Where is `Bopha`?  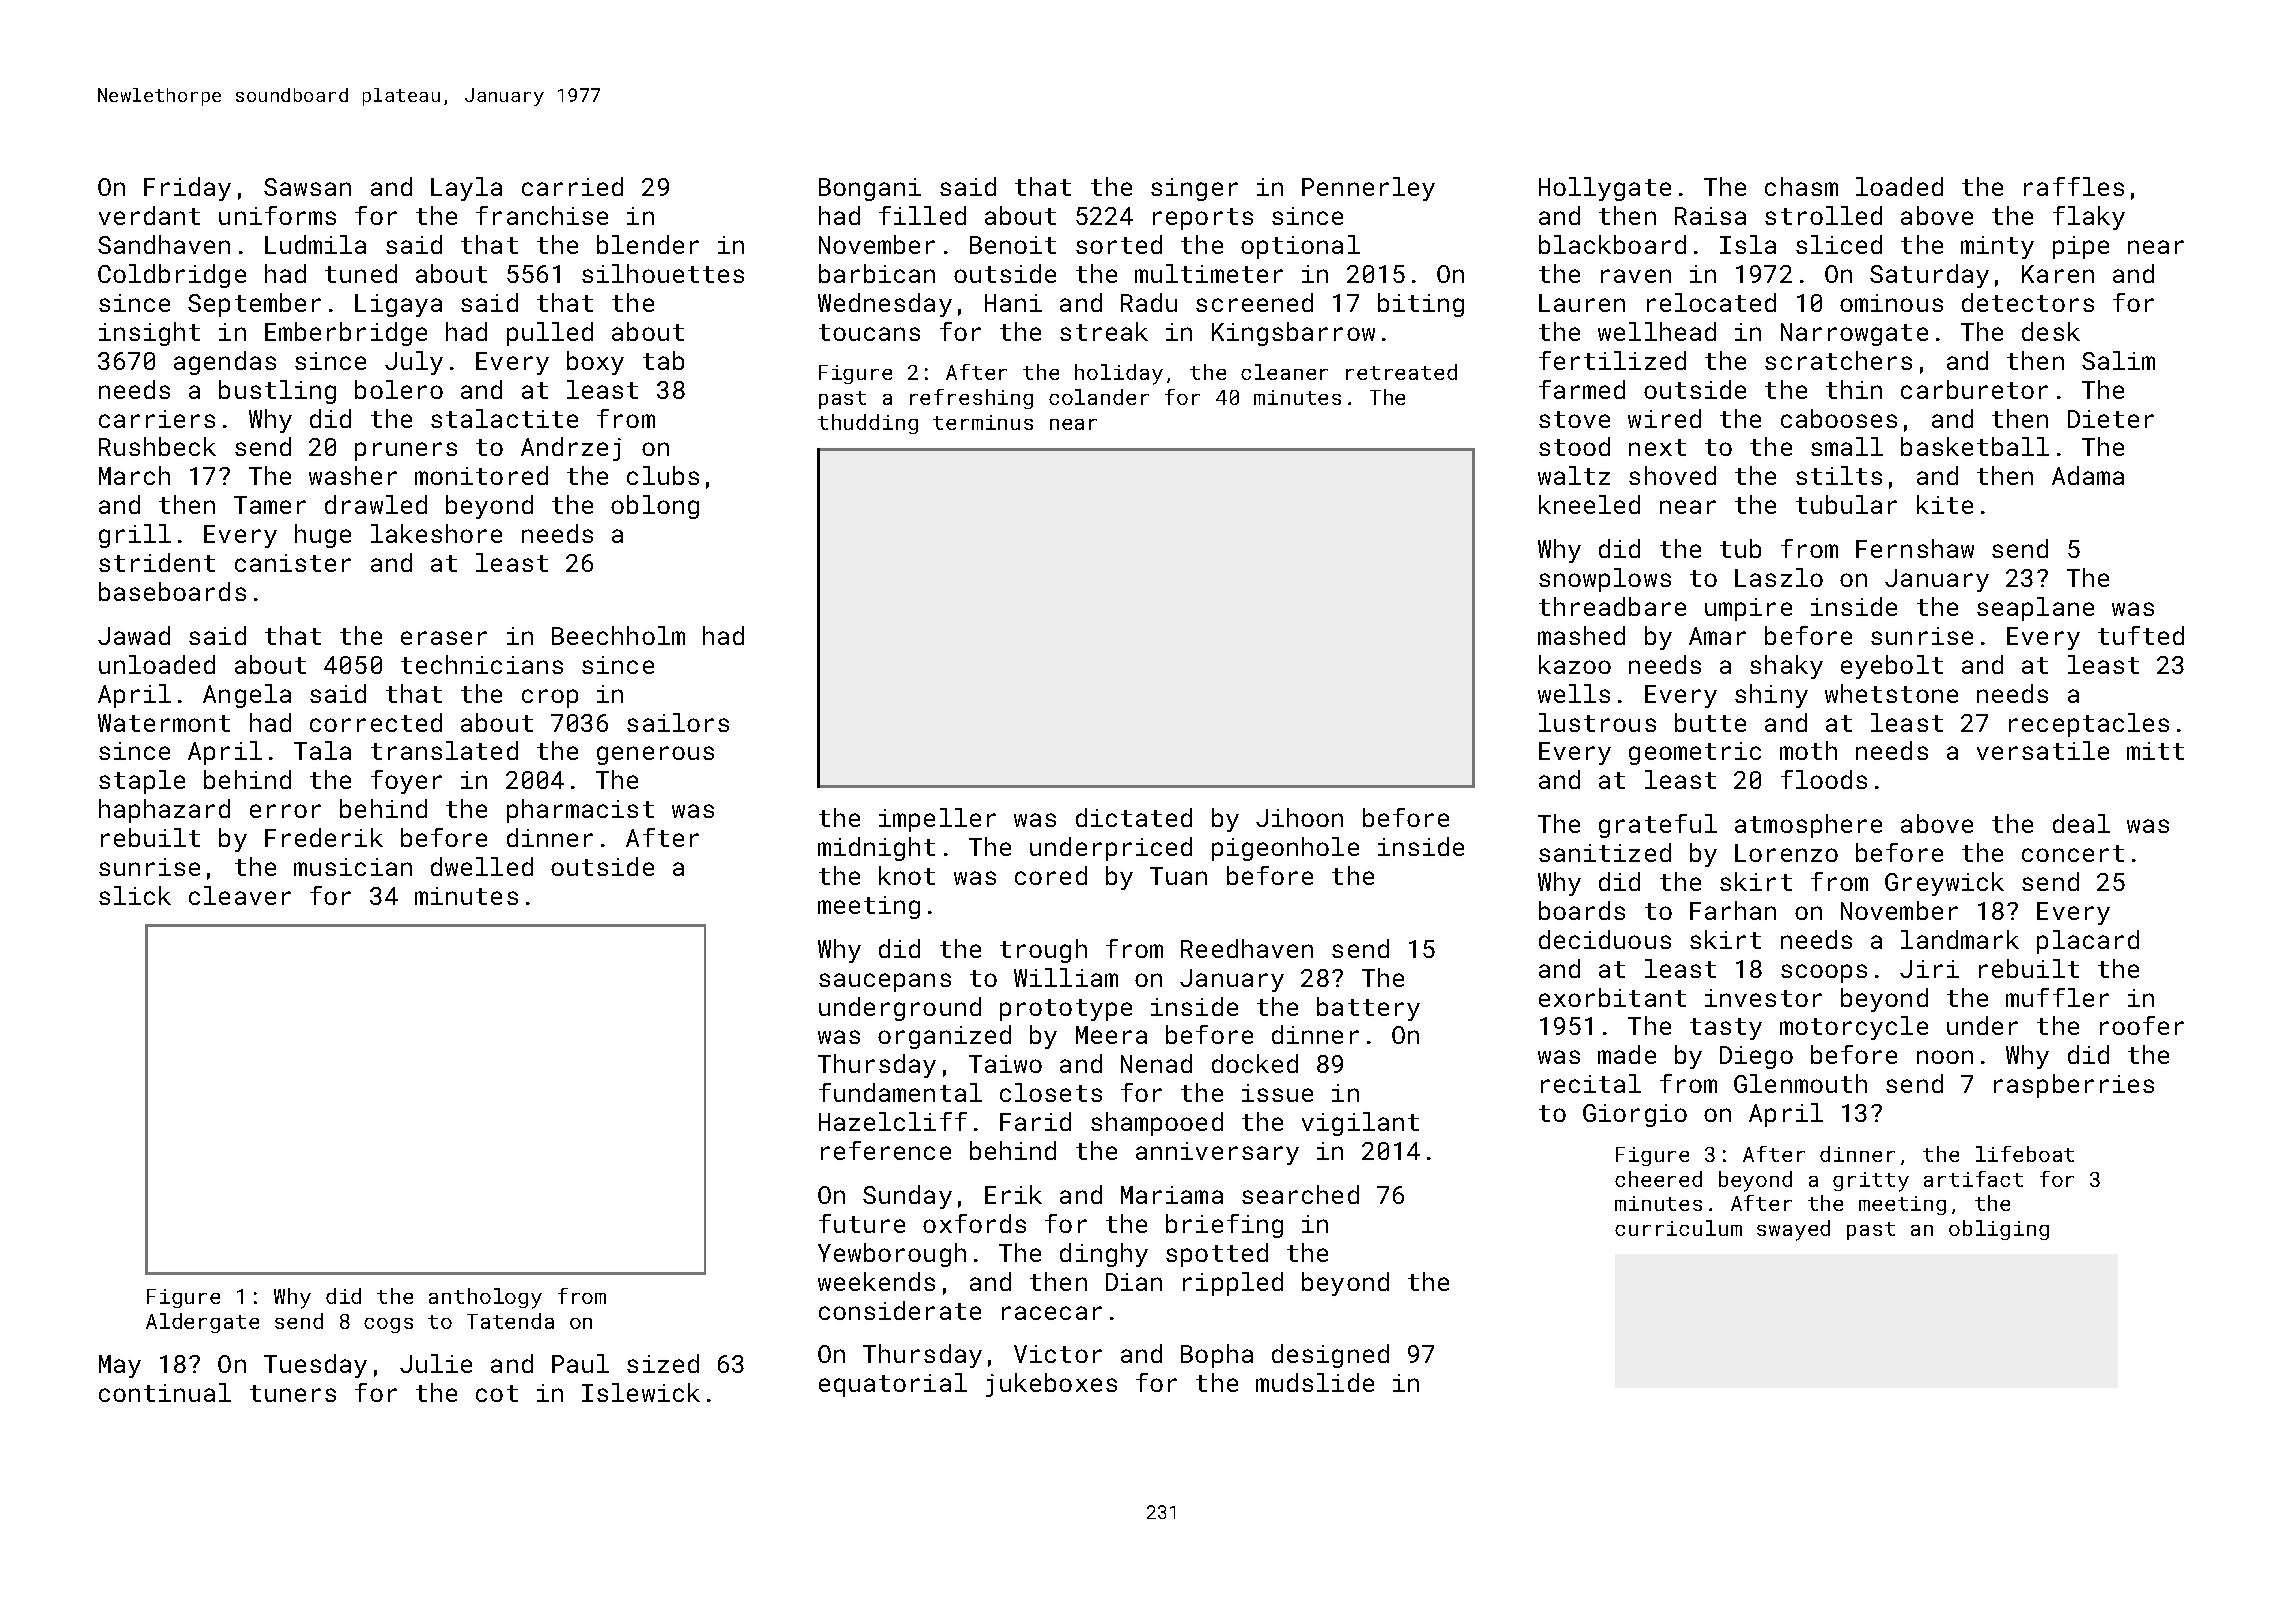 Bopha is located at coordinates (1217, 1356).
